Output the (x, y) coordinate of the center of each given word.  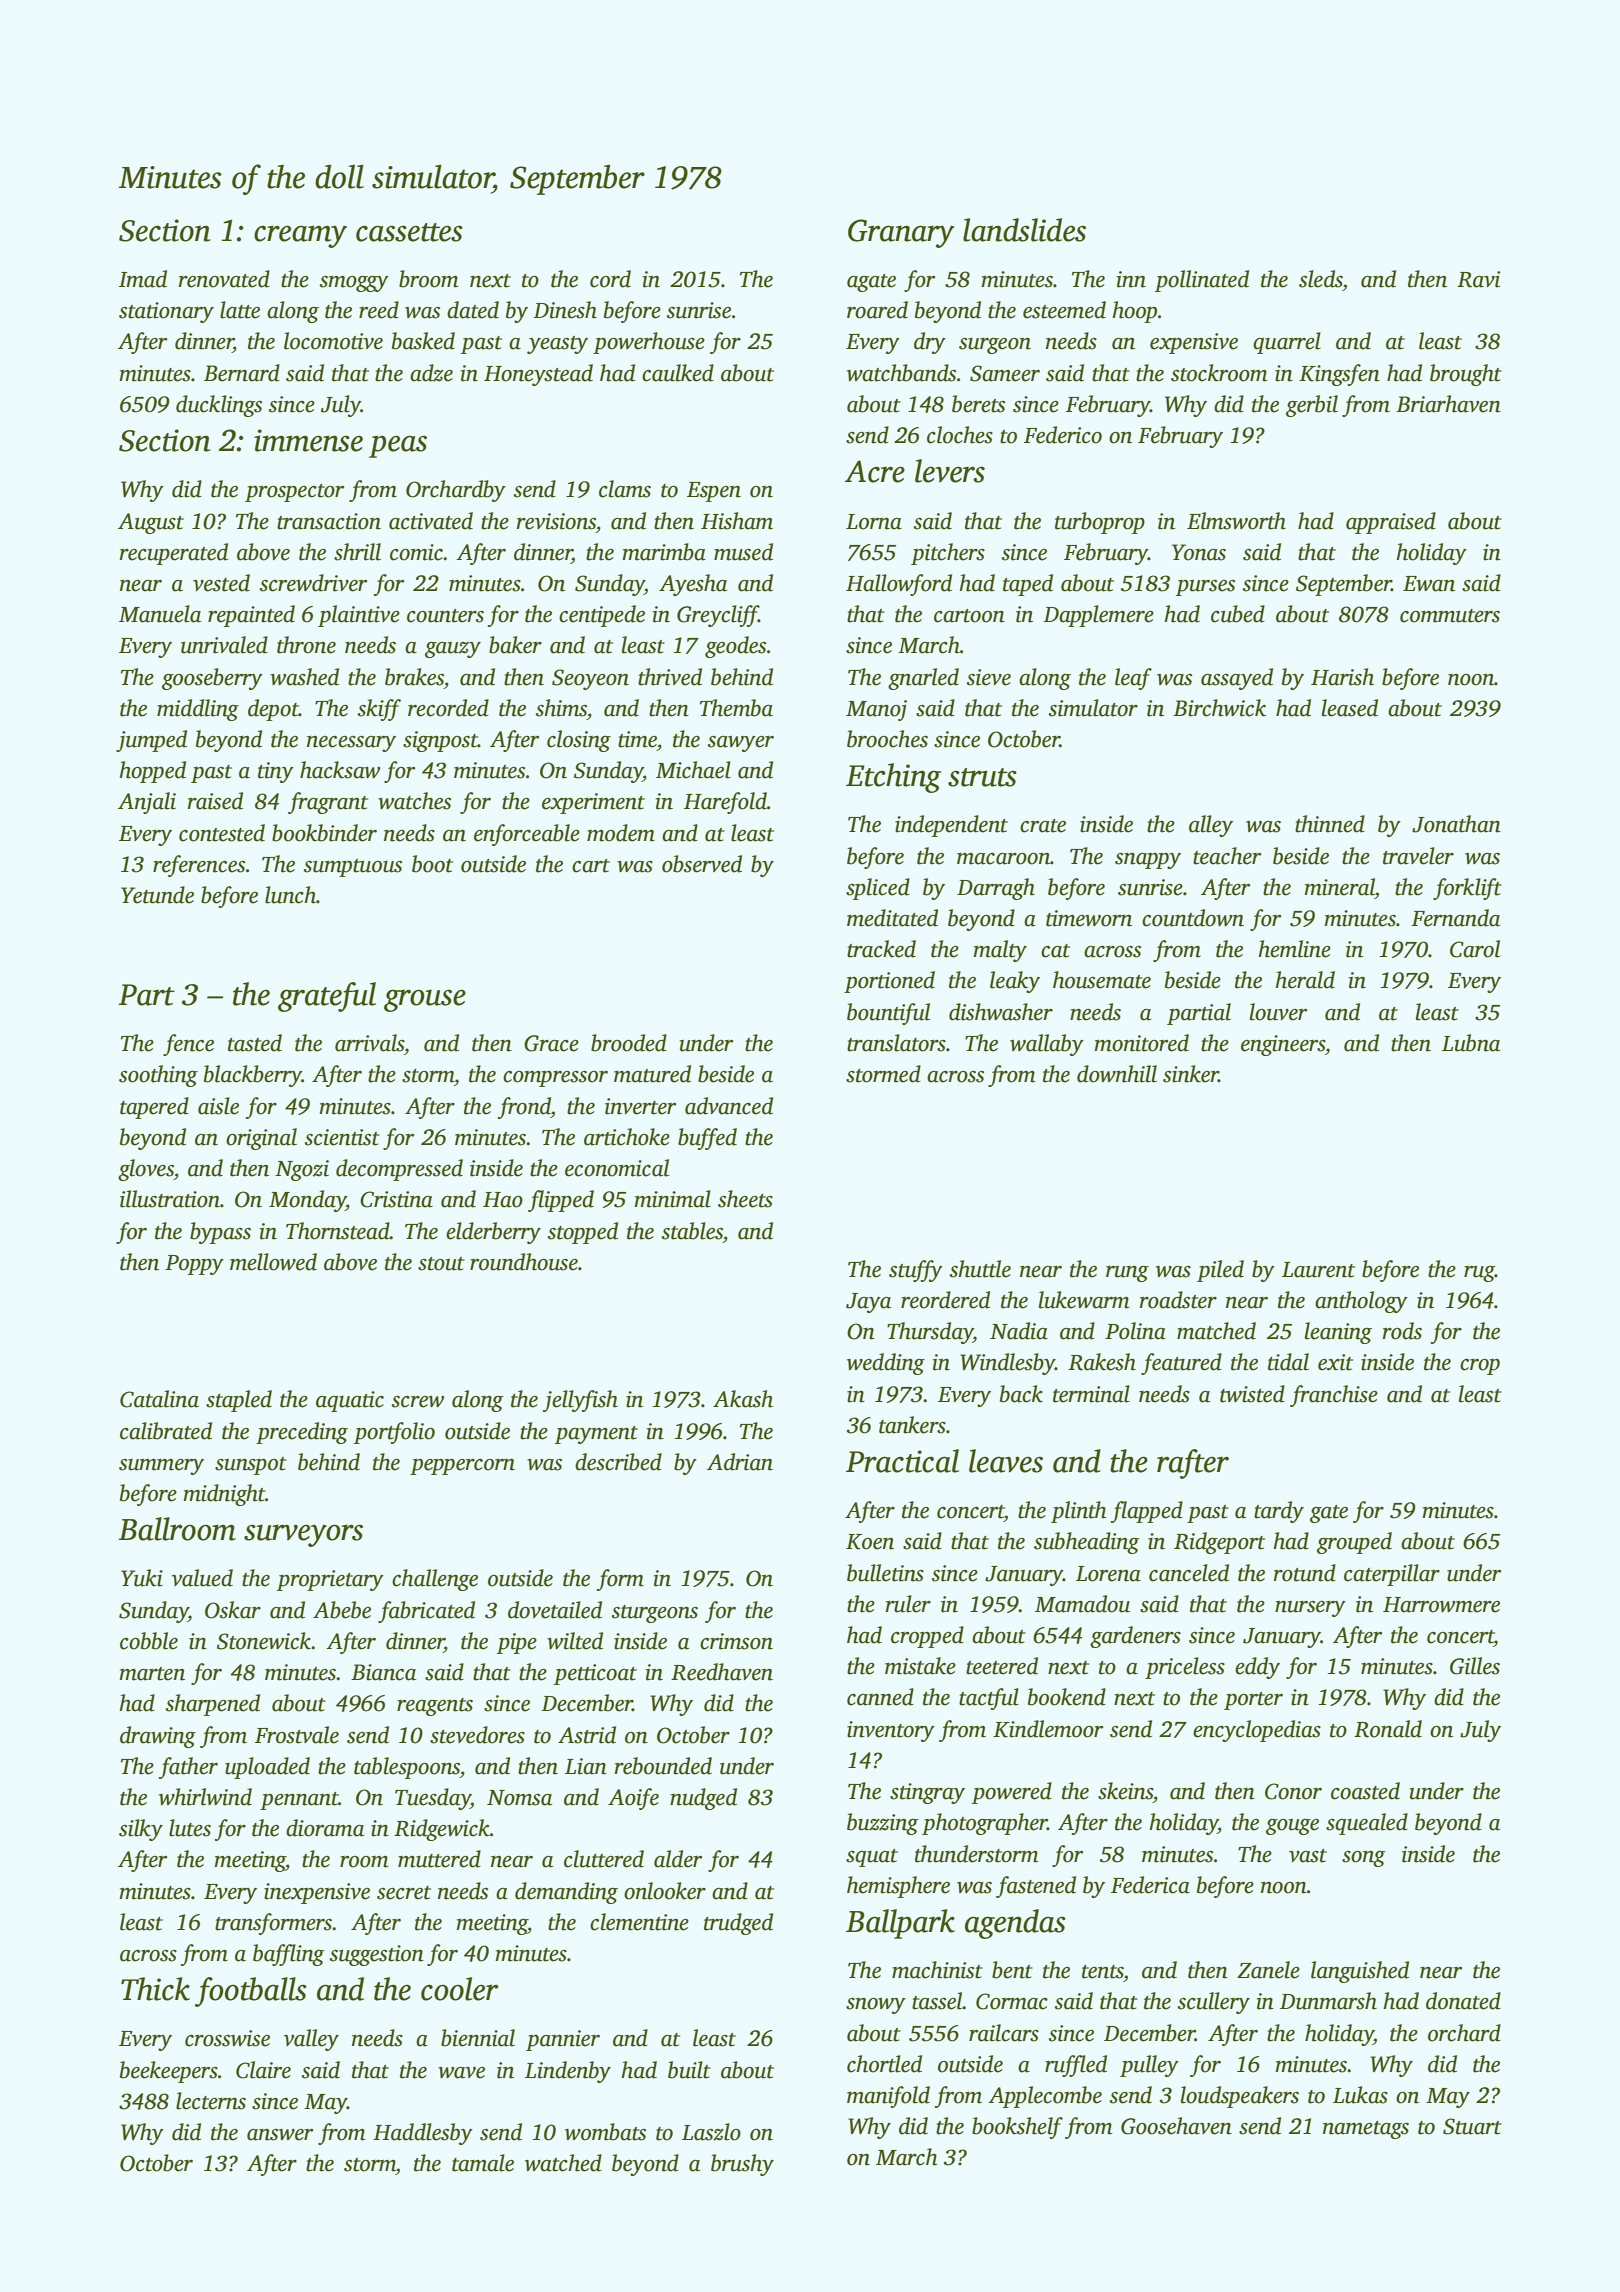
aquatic (350, 1401)
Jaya (868, 1303)
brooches (887, 739)
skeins (1125, 1791)
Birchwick (1219, 708)
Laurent (1318, 1270)
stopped (583, 1233)
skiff (379, 710)
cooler (459, 1989)
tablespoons (407, 1768)
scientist (342, 1137)
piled (1220, 1271)
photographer (985, 1824)
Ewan (1429, 584)
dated (473, 310)
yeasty (557, 345)
